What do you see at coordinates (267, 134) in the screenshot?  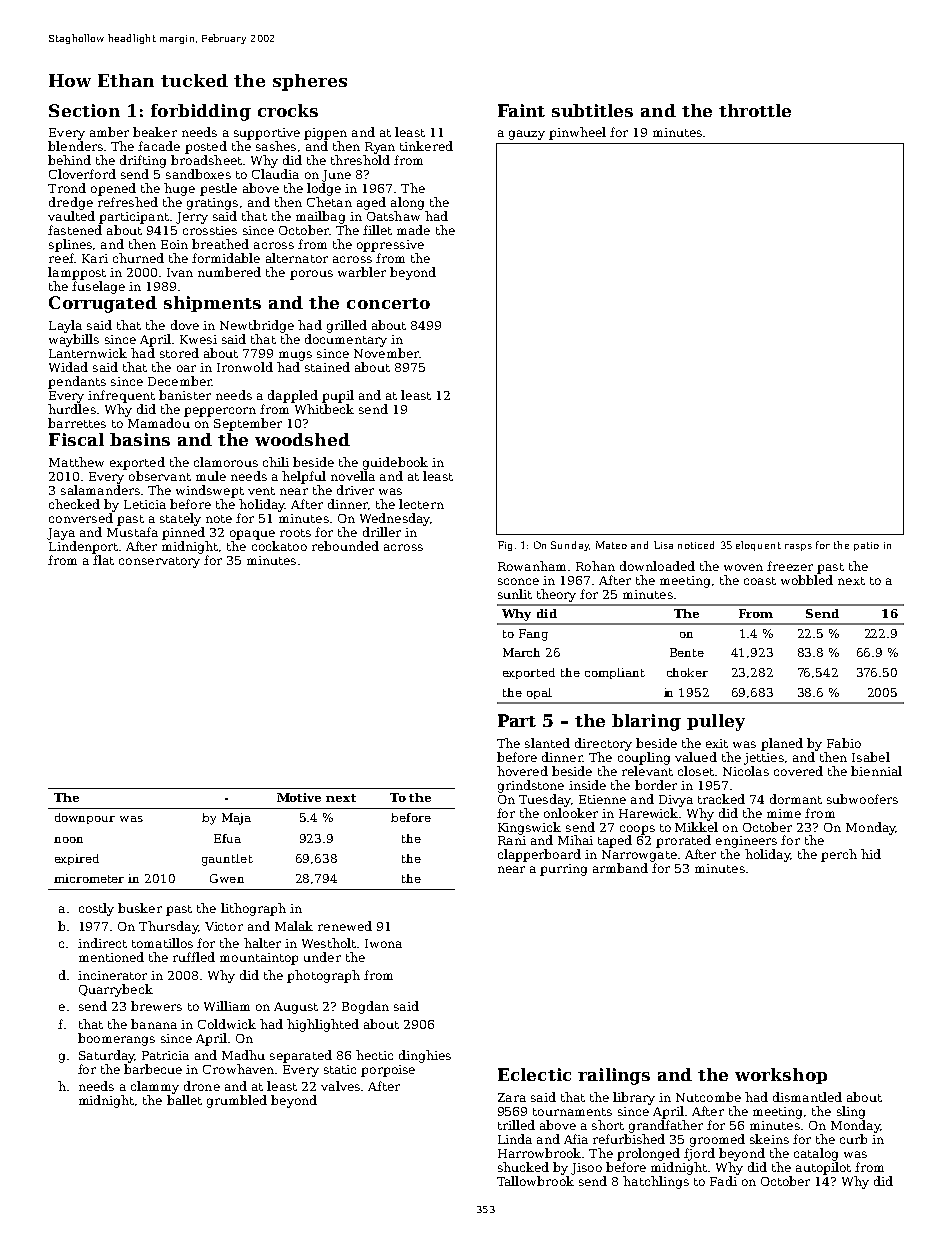 I see `supportive` at bounding box center [267, 134].
